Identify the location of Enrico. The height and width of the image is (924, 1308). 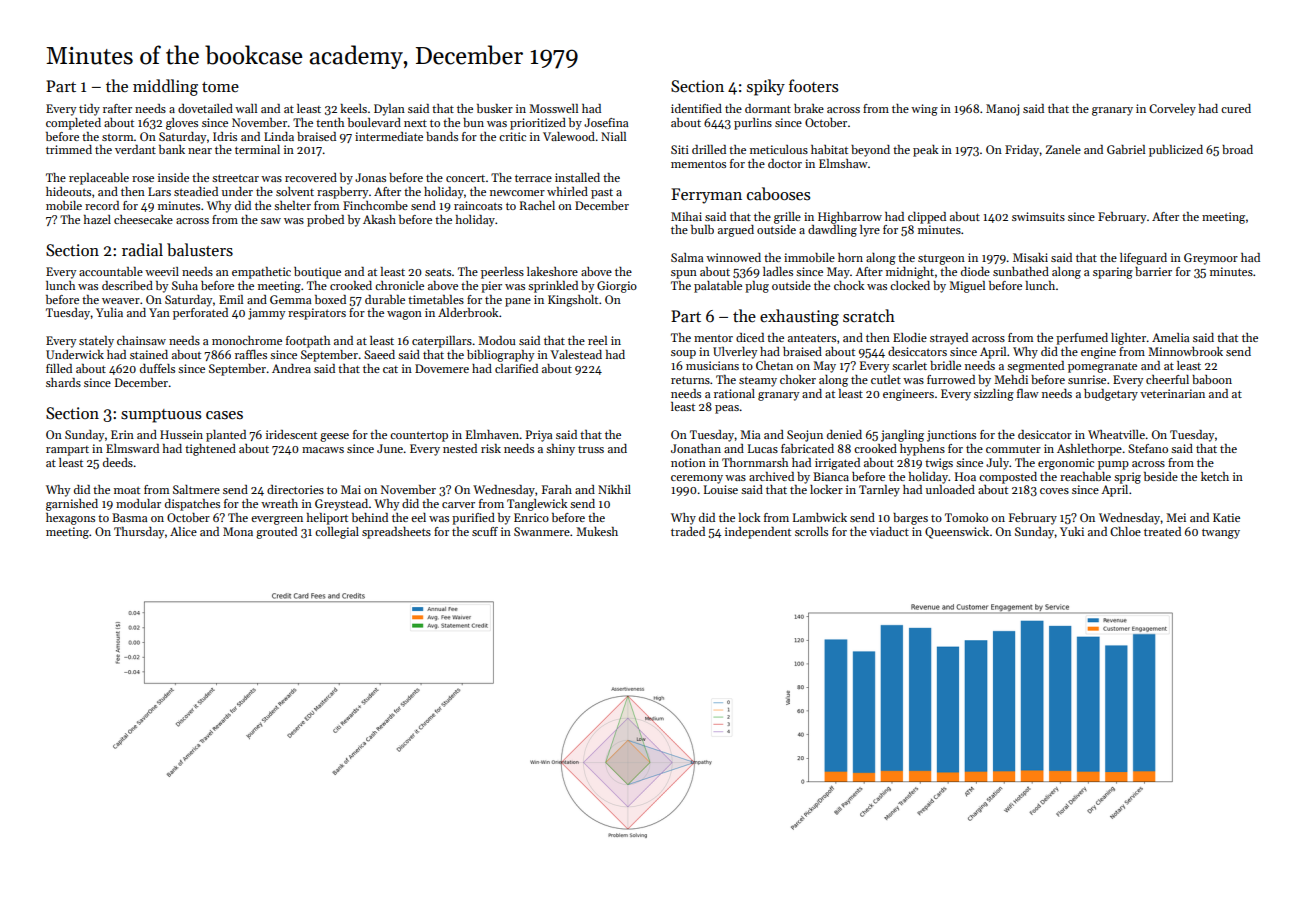
(531, 517).
